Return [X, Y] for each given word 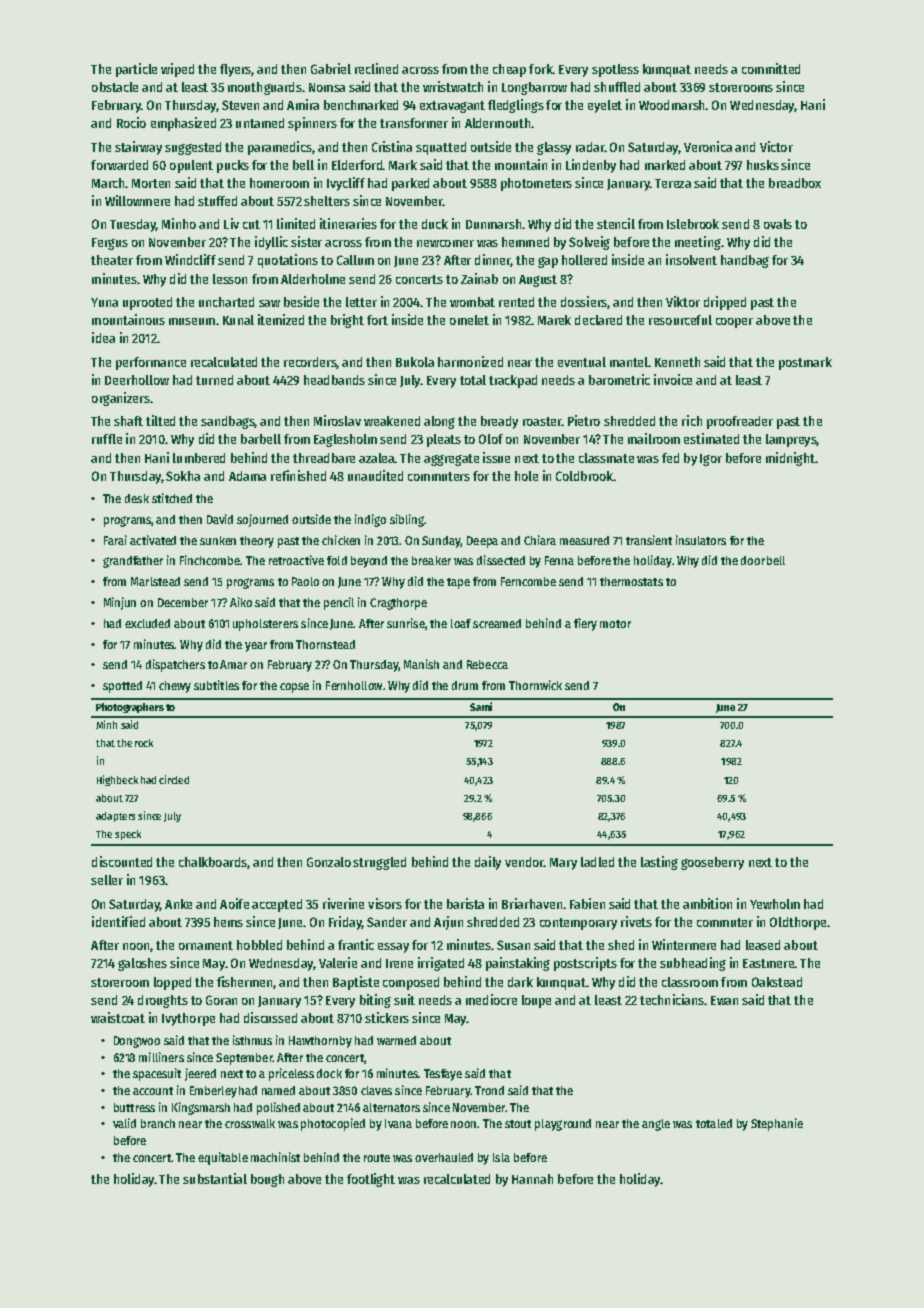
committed [771, 68]
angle [656, 1125]
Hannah [532, 1179]
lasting [659, 863]
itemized [281, 319]
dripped [725, 303]
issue [496, 457]
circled [174, 779]
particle [136, 70]
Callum [355, 260]
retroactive [296, 560]
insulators [701, 540]
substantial [215, 1178]
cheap [509, 70]
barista [465, 903]
